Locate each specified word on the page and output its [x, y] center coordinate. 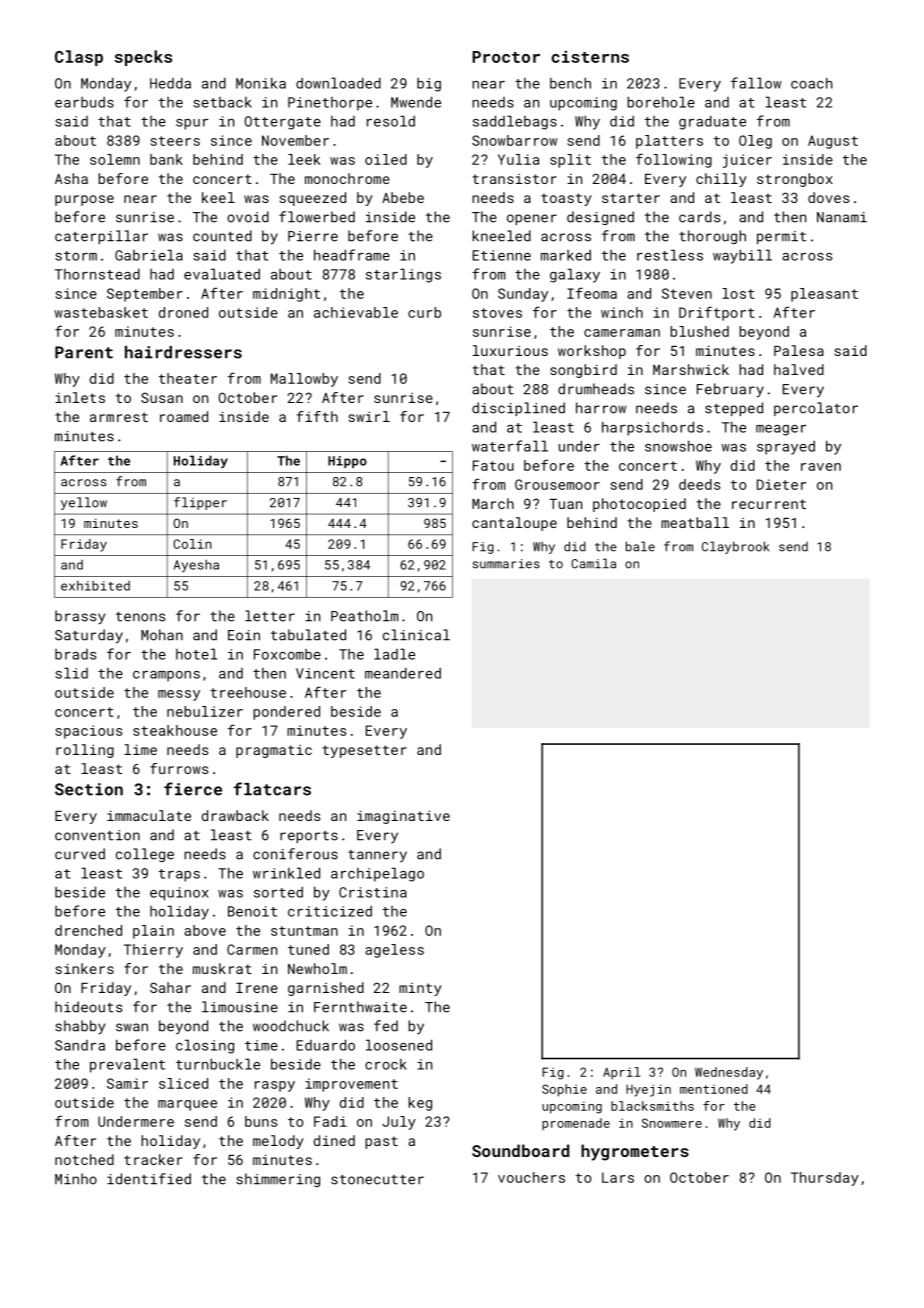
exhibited [95, 585]
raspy [275, 1086]
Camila [593, 563]
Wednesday [729, 1073]
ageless [394, 951]
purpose [84, 200]
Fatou [493, 465]
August [833, 142]
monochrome [347, 178]
